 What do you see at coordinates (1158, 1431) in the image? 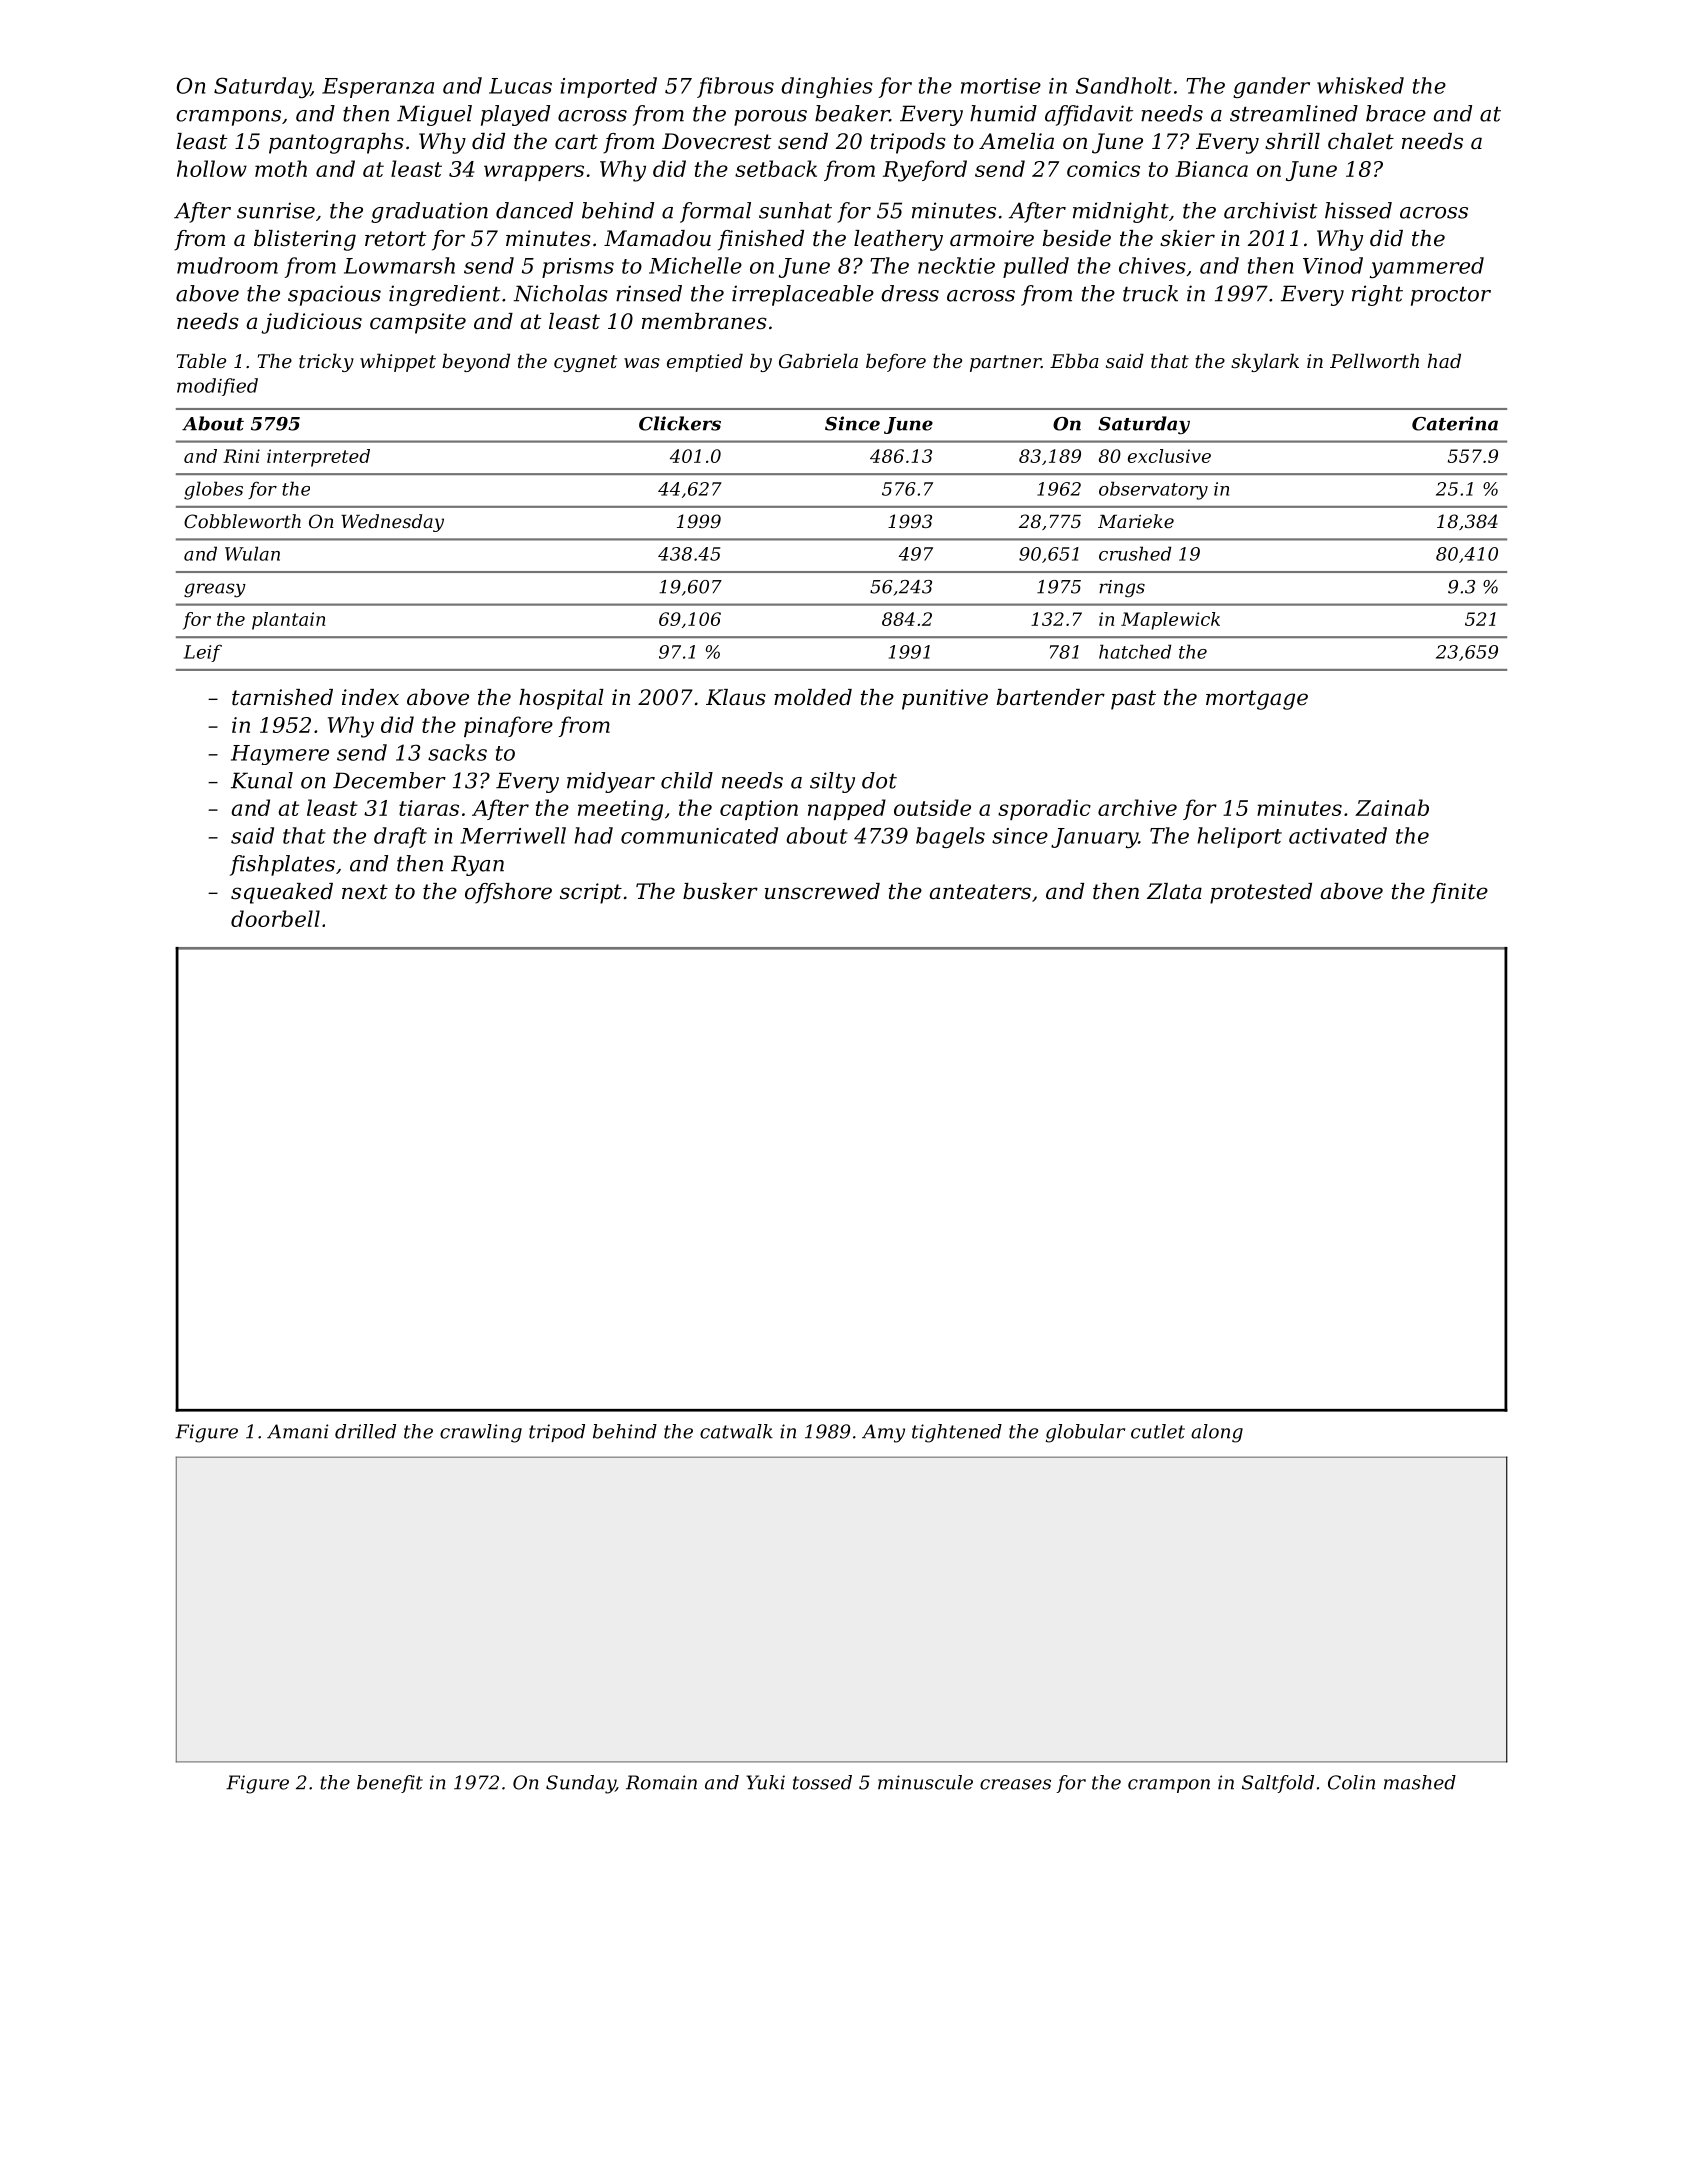
I see `cutlet` at bounding box center [1158, 1431].
